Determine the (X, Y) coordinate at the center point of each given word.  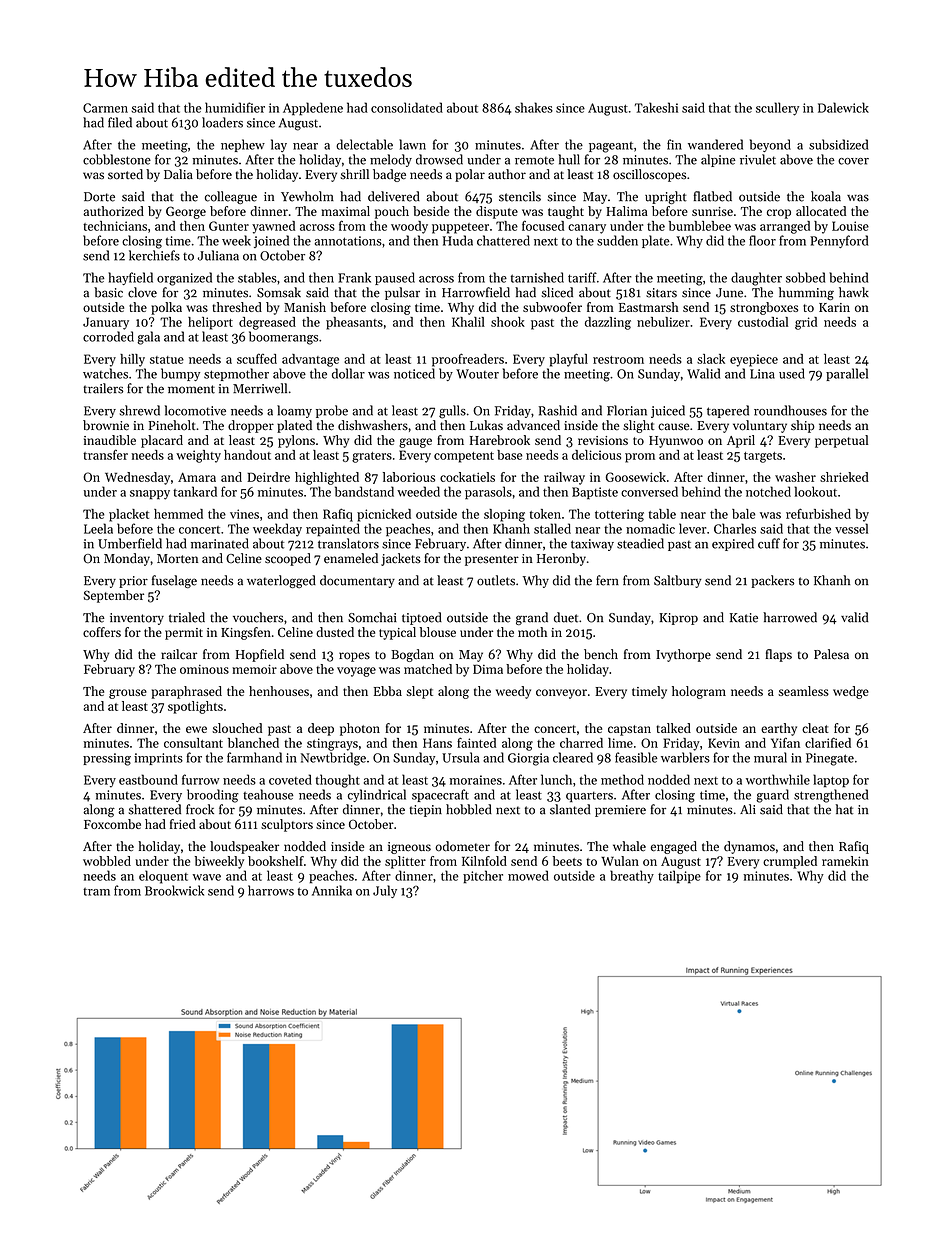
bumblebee (700, 226)
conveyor (561, 694)
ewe (196, 729)
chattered (503, 240)
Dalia (178, 174)
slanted (570, 809)
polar (470, 175)
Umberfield (130, 543)
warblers (685, 757)
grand (532, 618)
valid (854, 617)
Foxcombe (112, 824)
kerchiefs (154, 255)
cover (853, 161)
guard (772, 796)
